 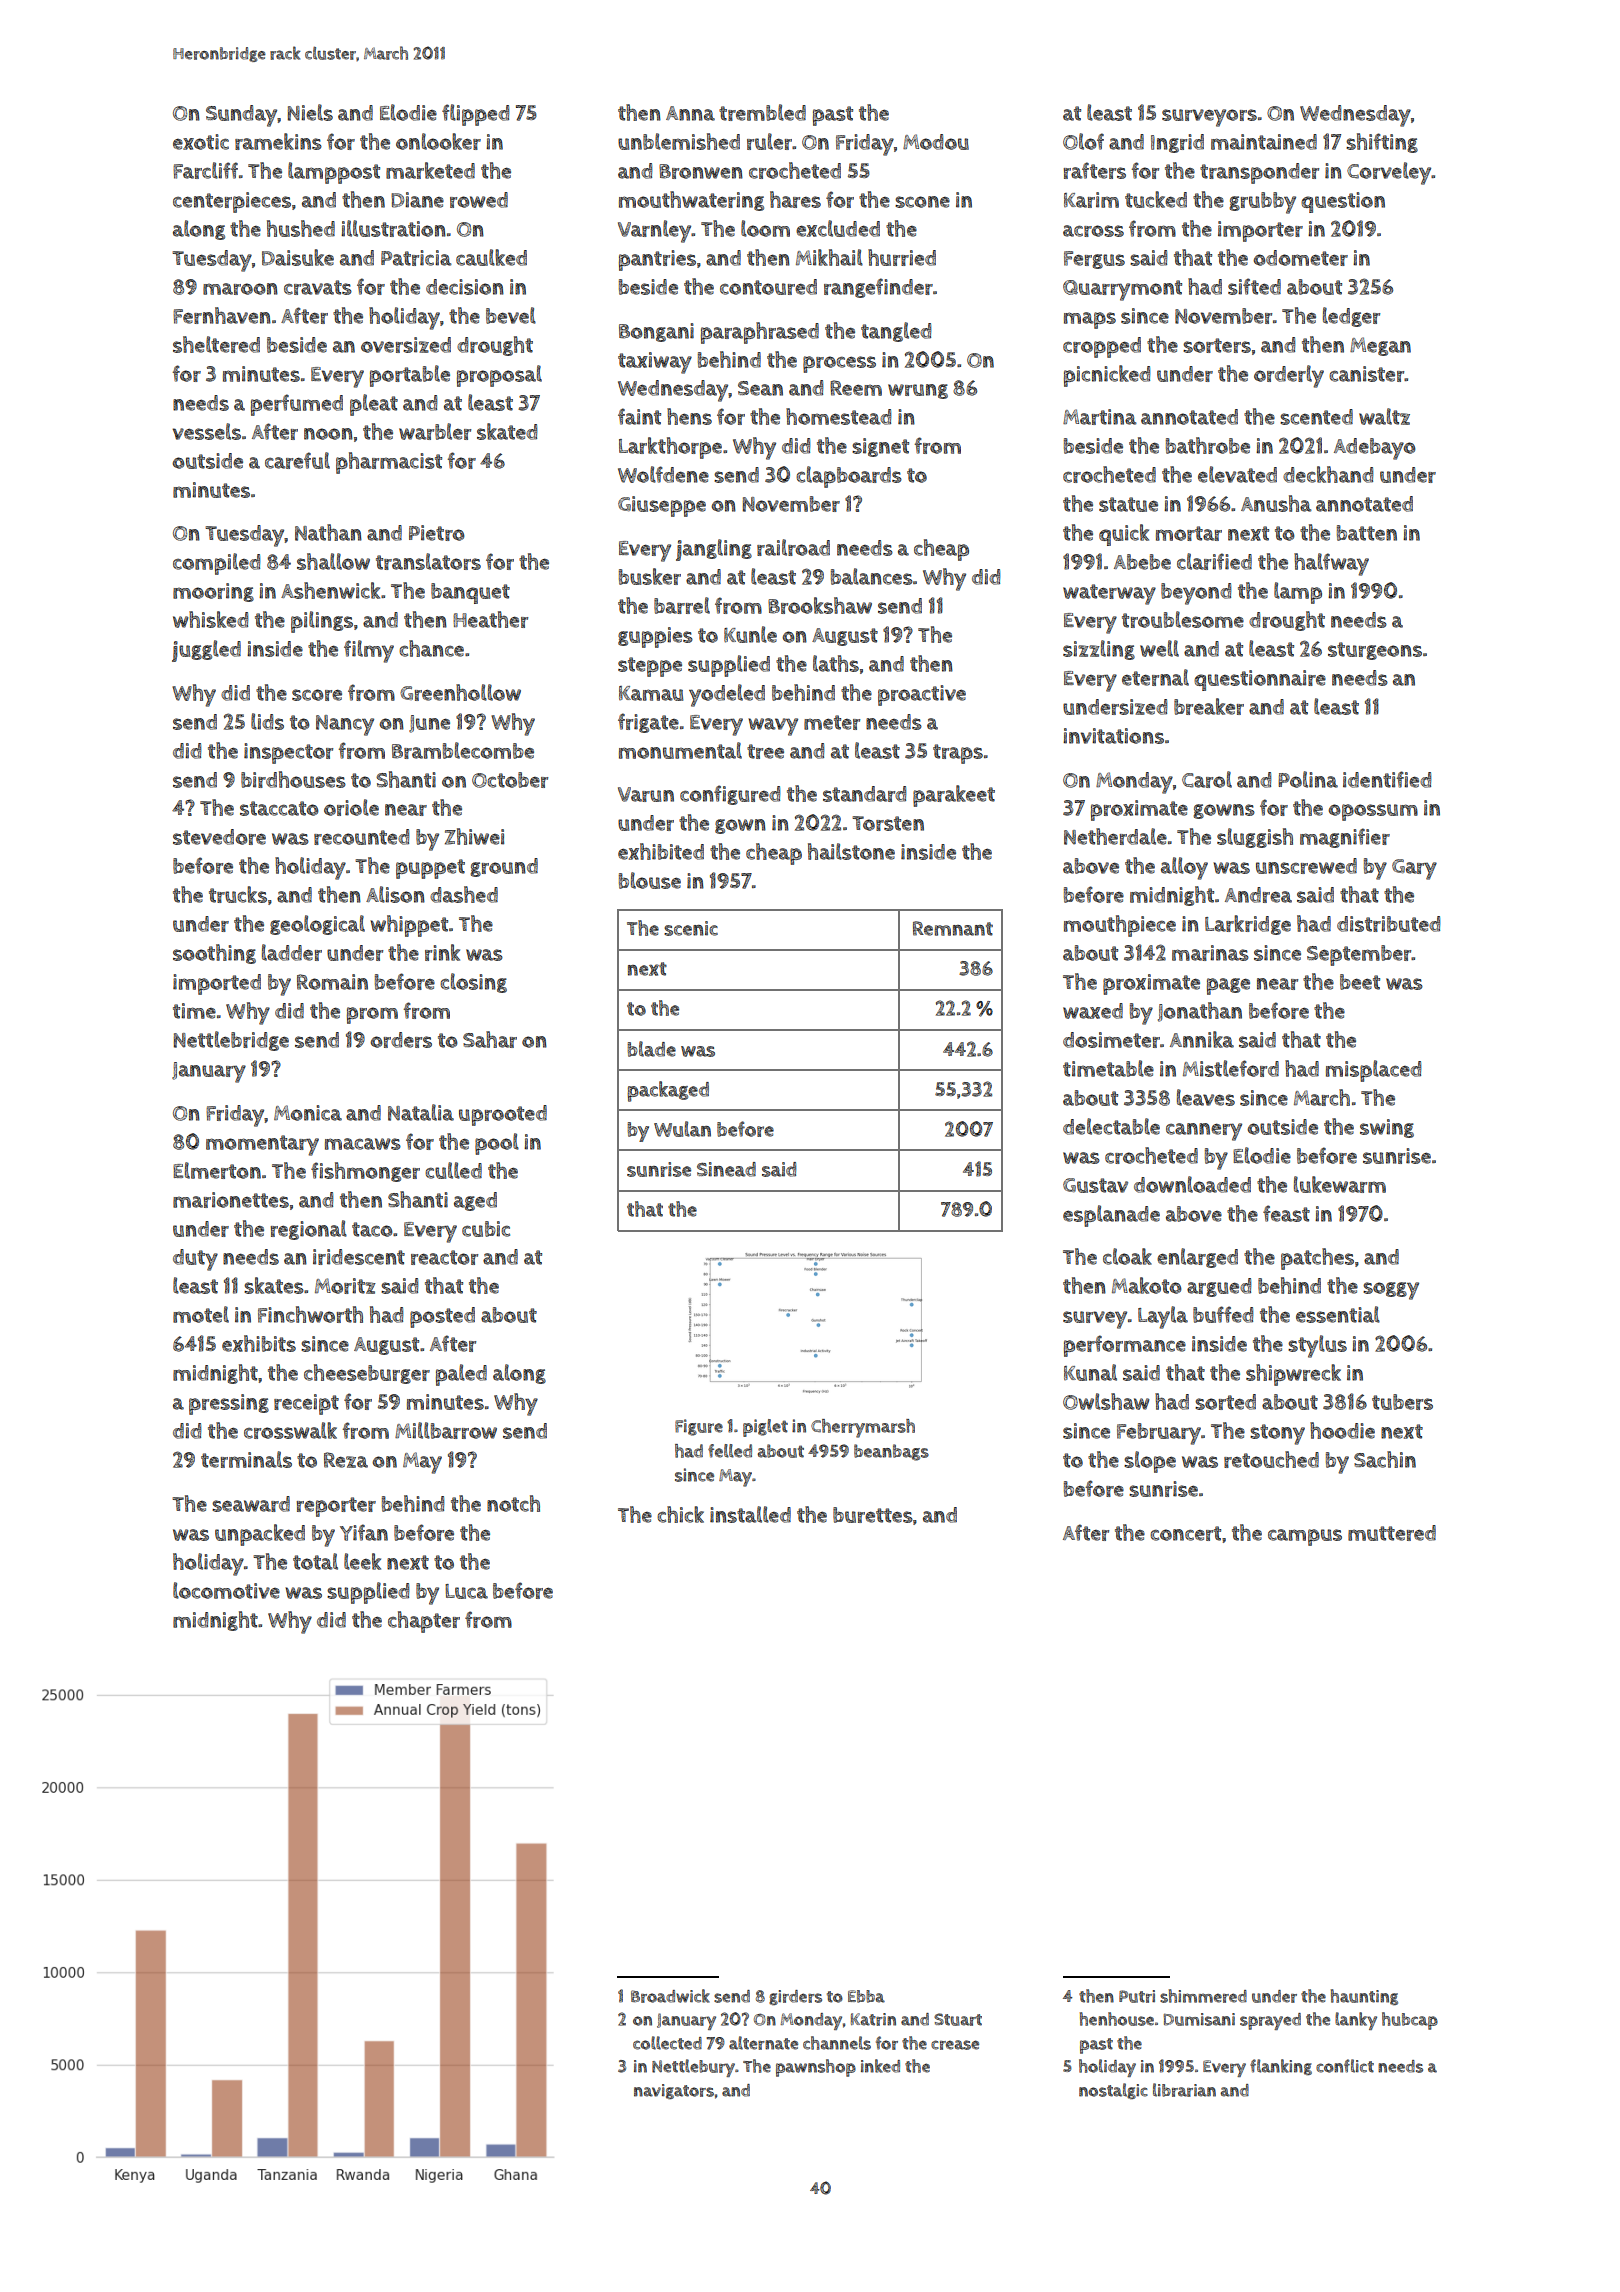 What do you see at coordinates (424, 1622) in the image?
I see `chapter` at bounding box center [424, 1622].
